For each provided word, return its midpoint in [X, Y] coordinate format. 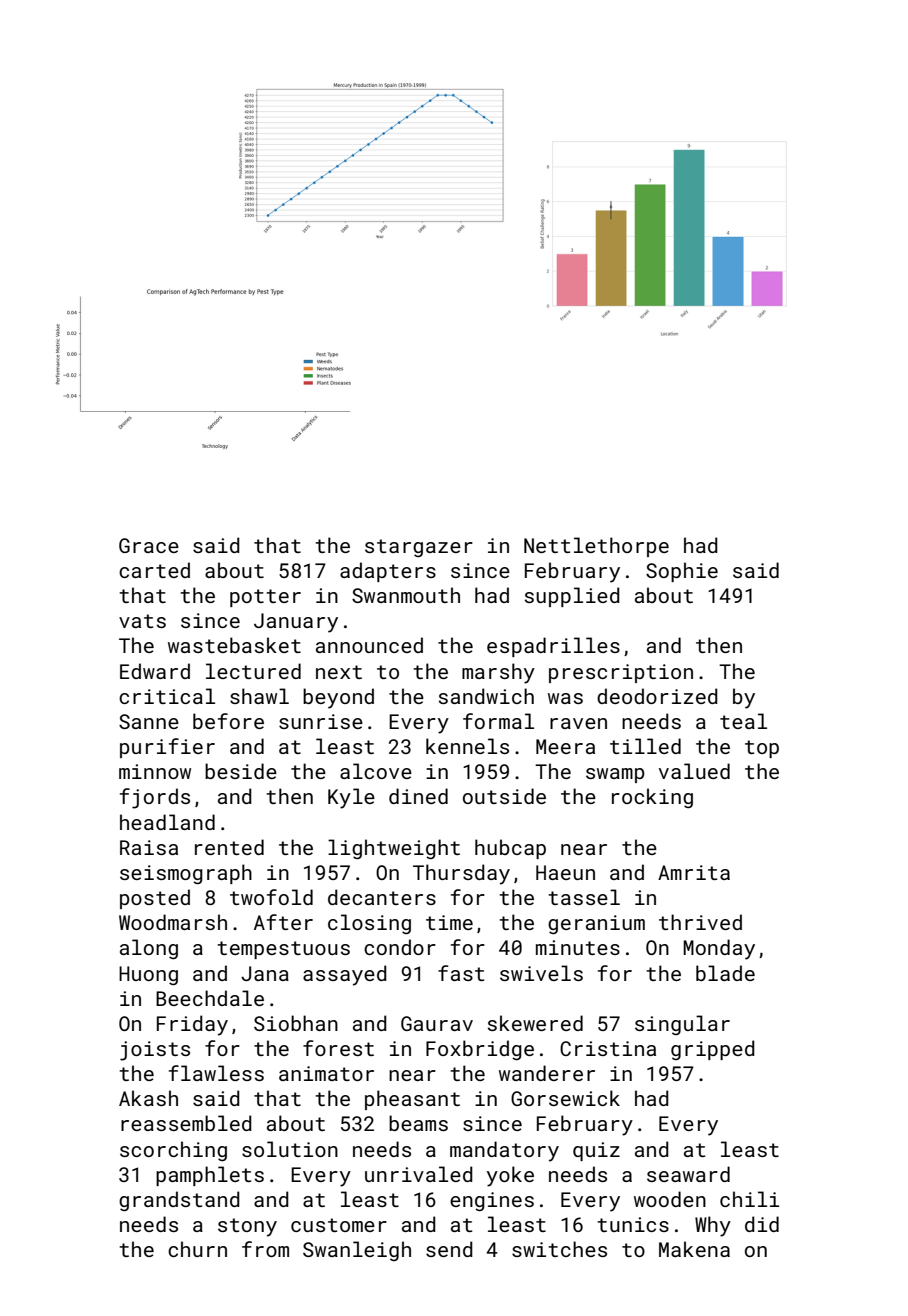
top [762, 749]
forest [338, 1048]
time [449, 922]
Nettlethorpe [596, 547]
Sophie [682, 572]
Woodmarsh [173, 922]
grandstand [179, 1201]
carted [154, 570]
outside [504, 796]
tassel [584, 897]
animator [326, 1073]
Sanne [149, 721]
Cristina [608, 1048]
